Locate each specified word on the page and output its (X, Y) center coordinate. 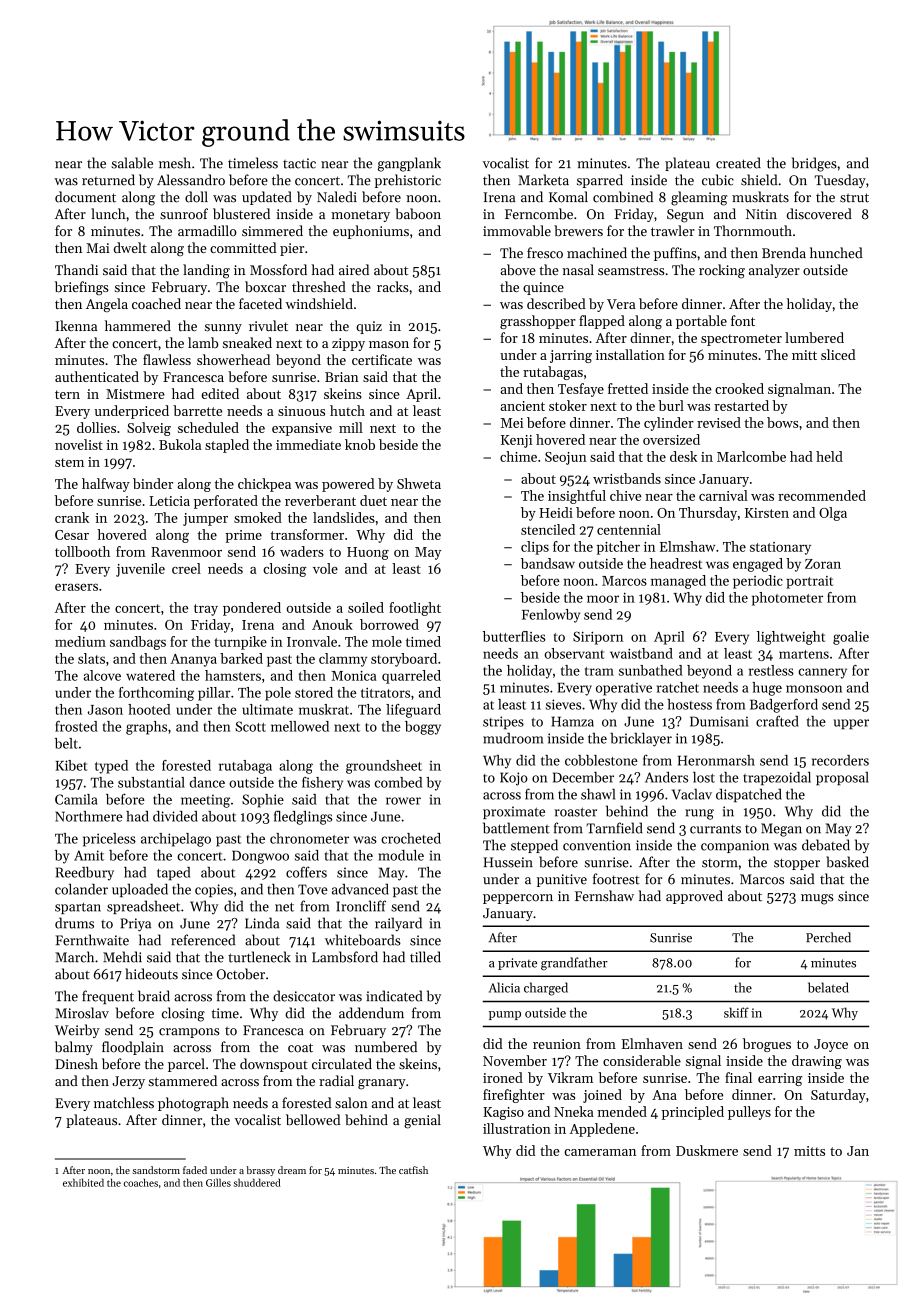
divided (175, 816)
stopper (797, 864)
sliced (838, 354)
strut (854, 198)
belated (828, 987)
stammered (183, 1080)
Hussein (508, 862)
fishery (322, 784)
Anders (666, 777)
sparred (600, 181)
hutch (347, 410)
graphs (146, 728)
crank (72, 517)
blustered (241, 214)
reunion (557, 1044)
